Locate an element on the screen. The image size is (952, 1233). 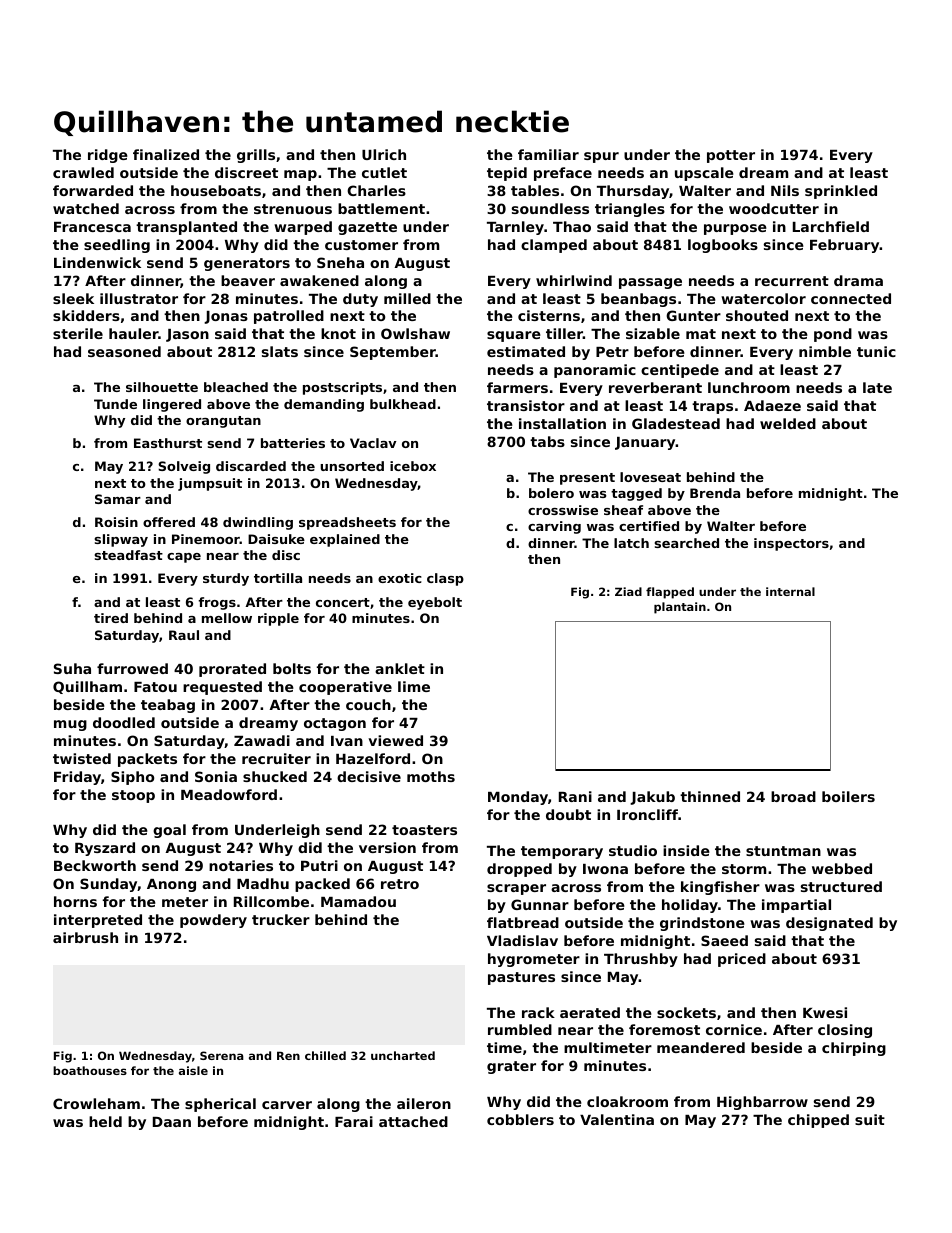
welded is located at coordinates (788, 423).
